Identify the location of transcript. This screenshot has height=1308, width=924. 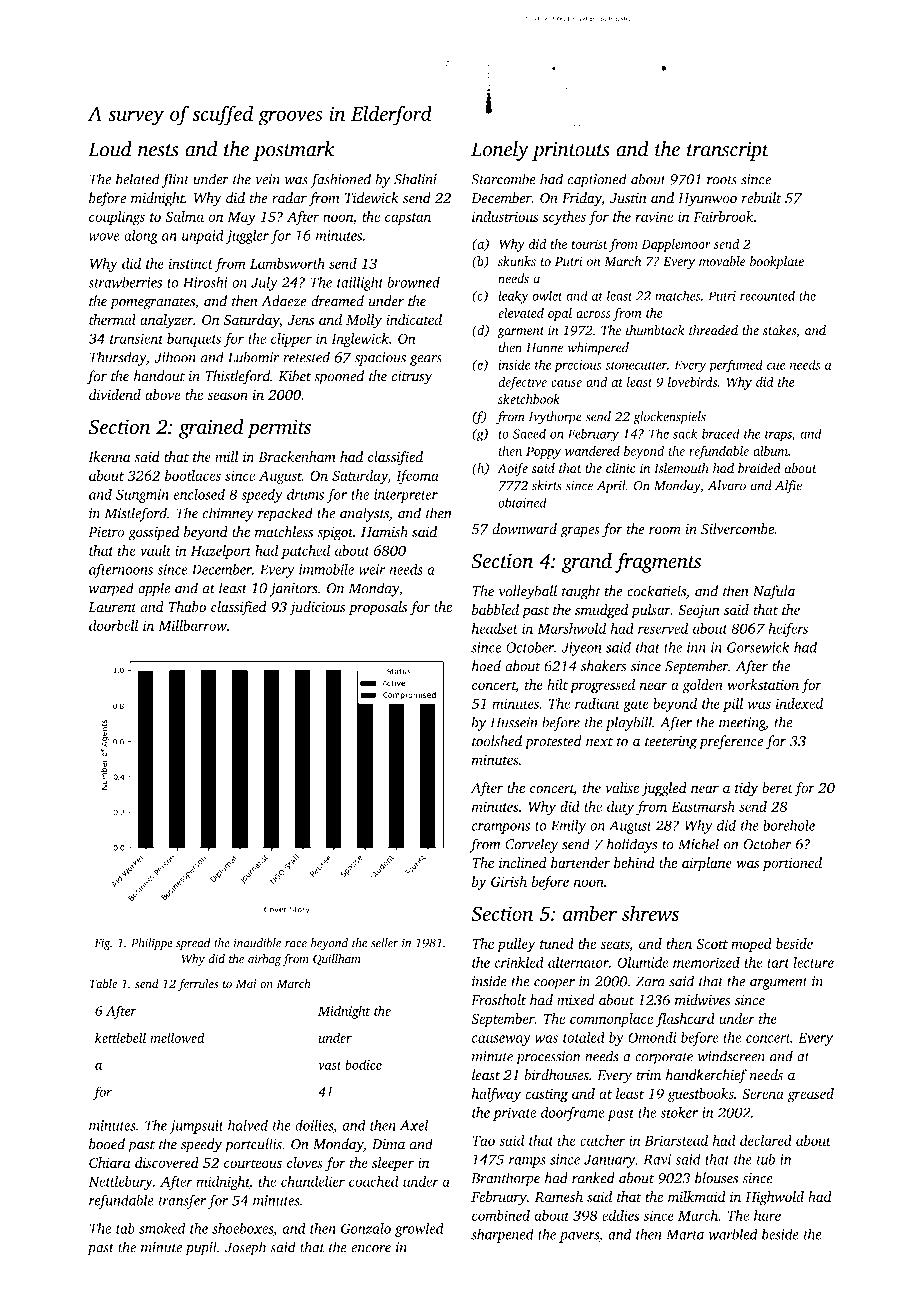
(728, 151).
